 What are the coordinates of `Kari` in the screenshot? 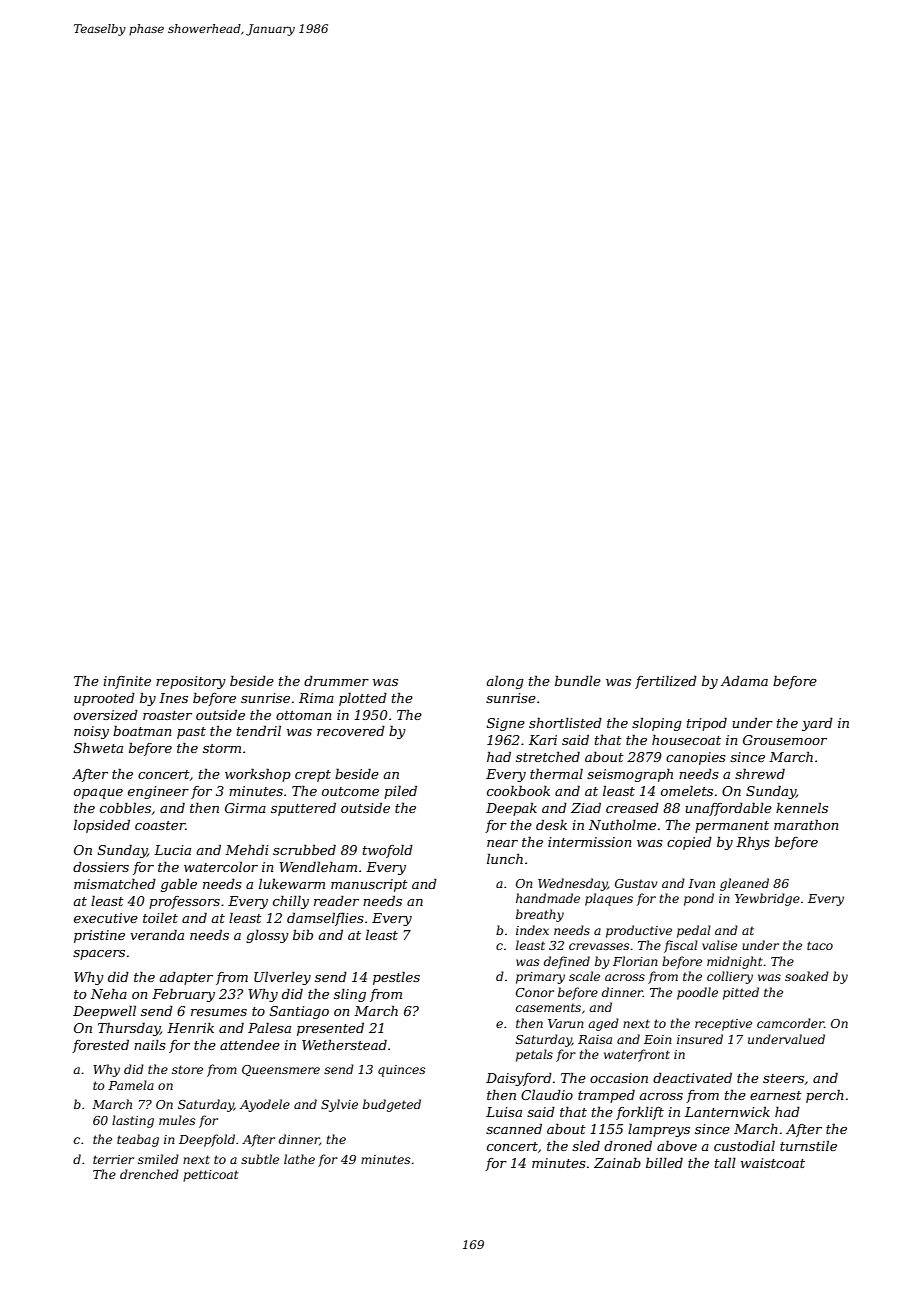 It's located at (543, 740).
